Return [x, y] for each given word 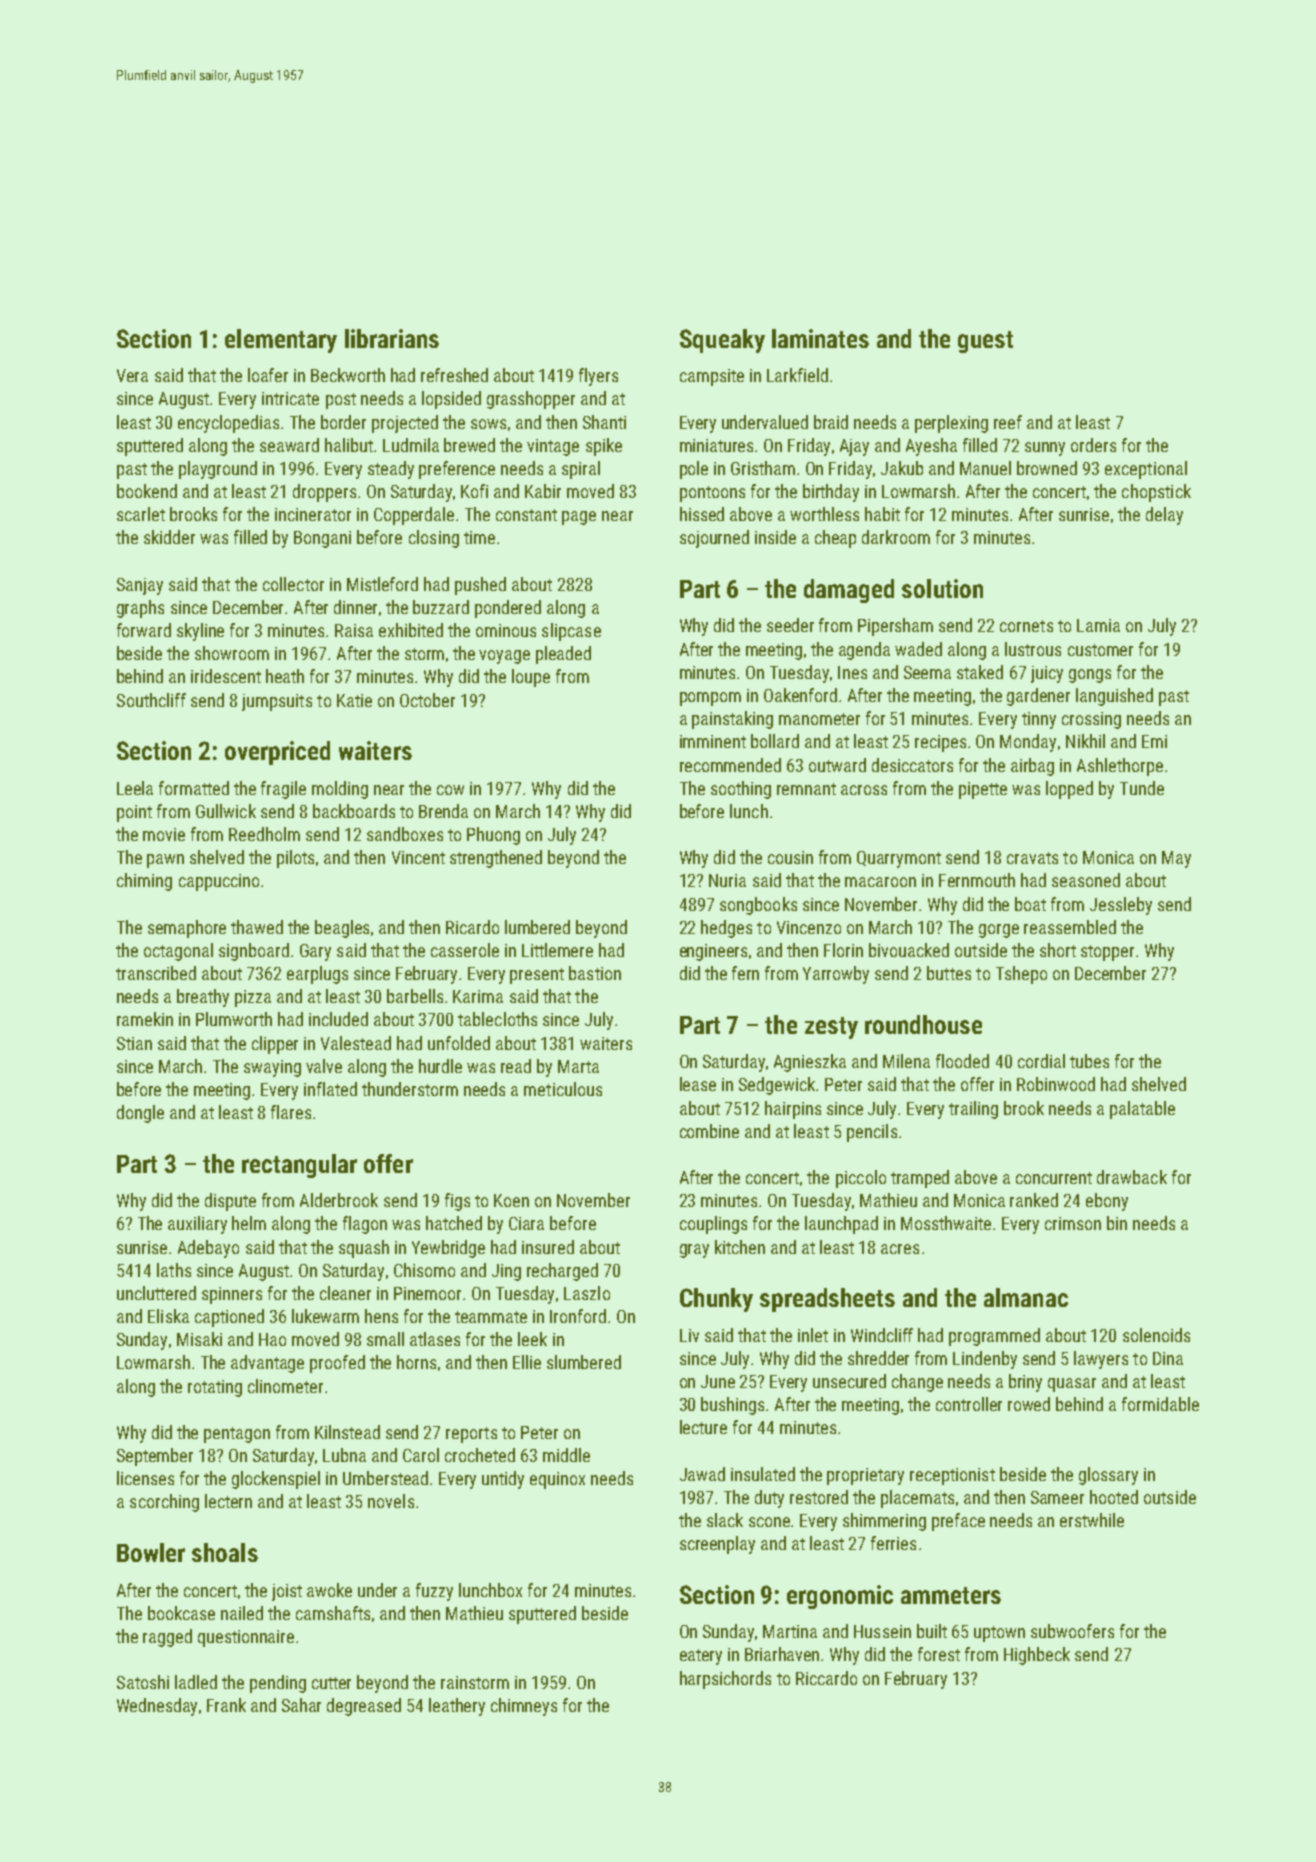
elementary [281, 341]
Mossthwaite [946, 1223]
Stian [134, 1043]
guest [985, 342]
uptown [999, 1634]
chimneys [524, 1707]
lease [698, 1084]
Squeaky [722, 341]
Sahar [301, 1705]
